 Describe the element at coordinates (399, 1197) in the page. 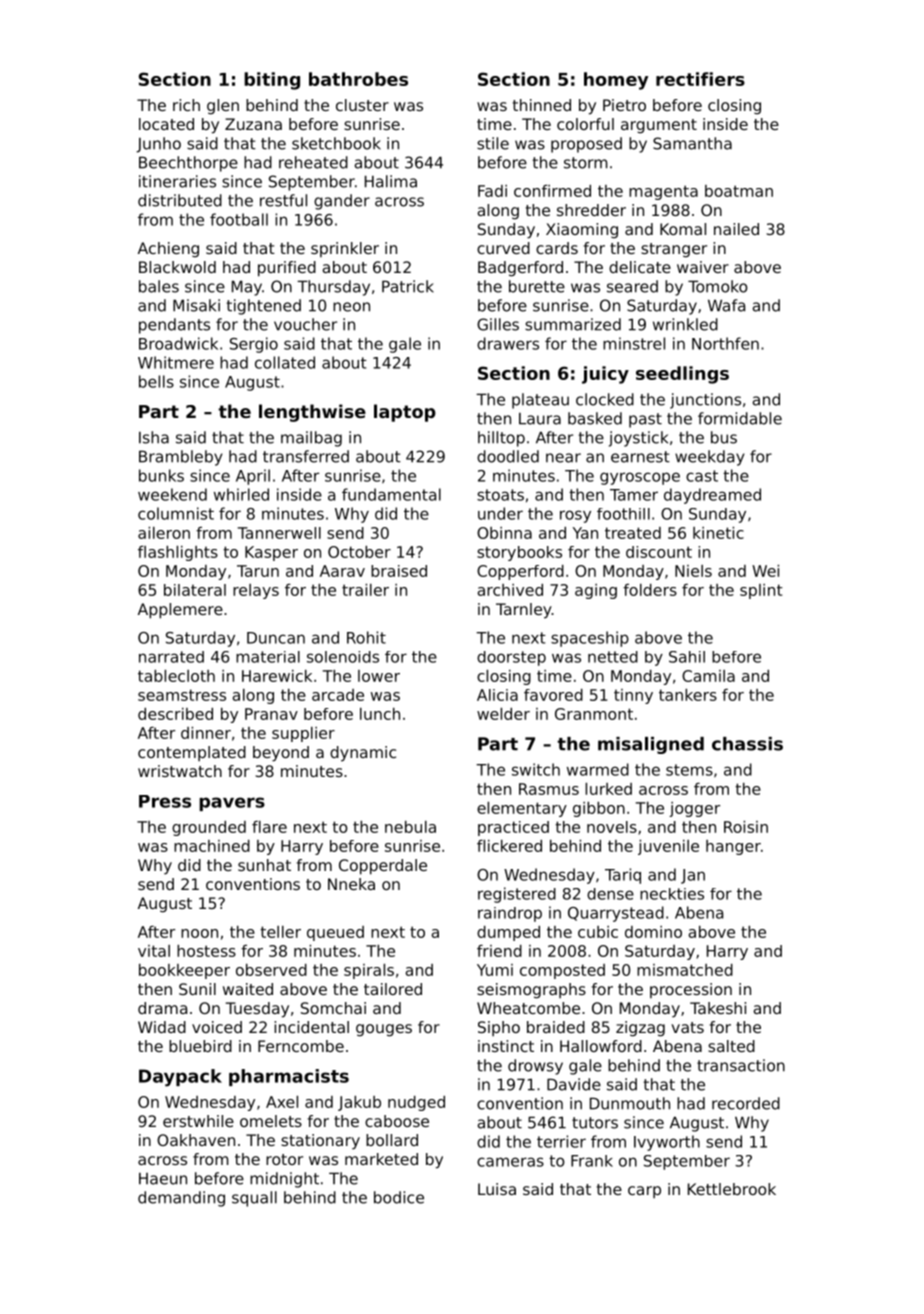

I see `bodice` at that location.
